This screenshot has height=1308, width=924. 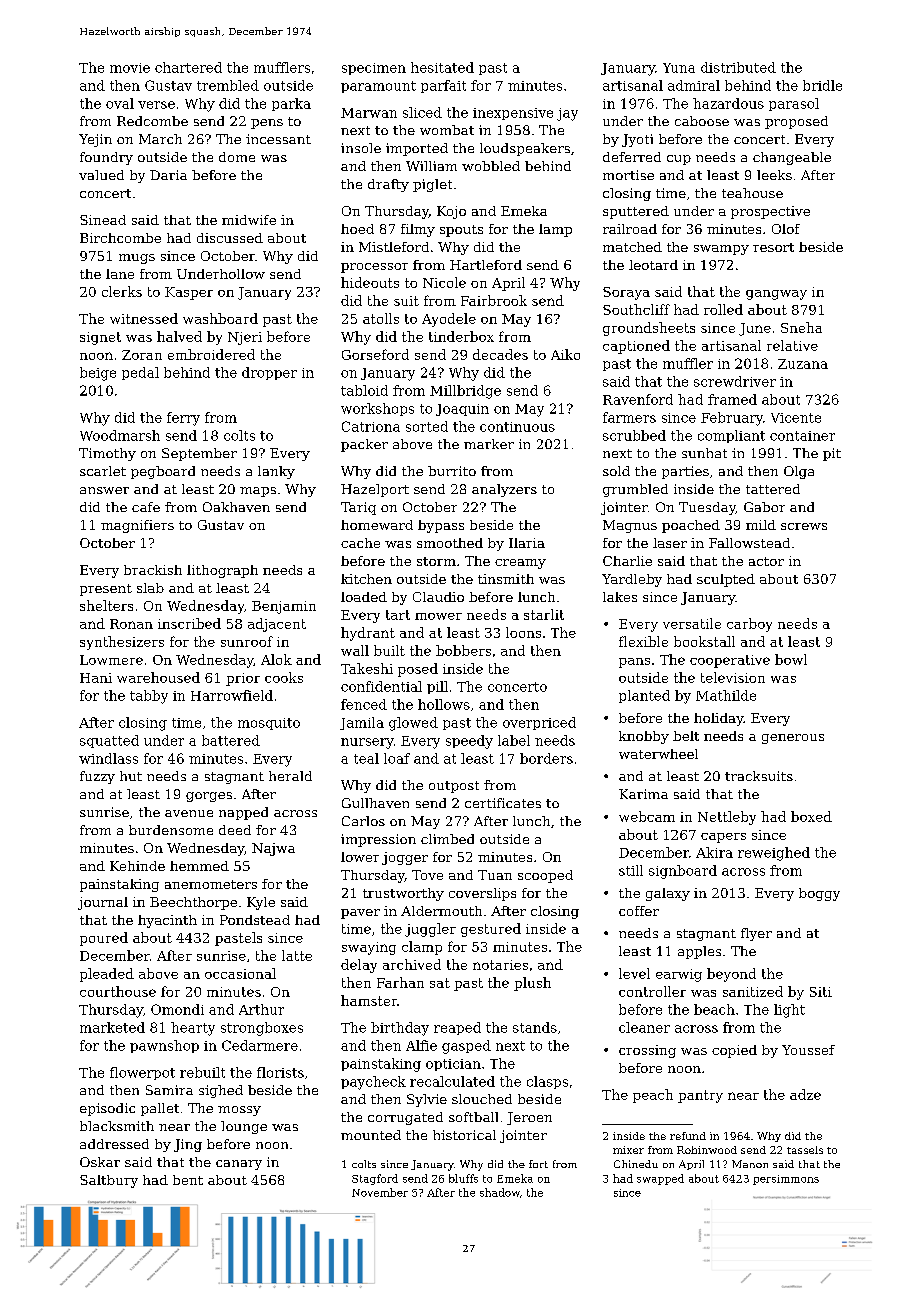 What do you see at coordinates (463, 1178) in the screenshot?
I see `bluffs` at bounding box center [463, 1178].
